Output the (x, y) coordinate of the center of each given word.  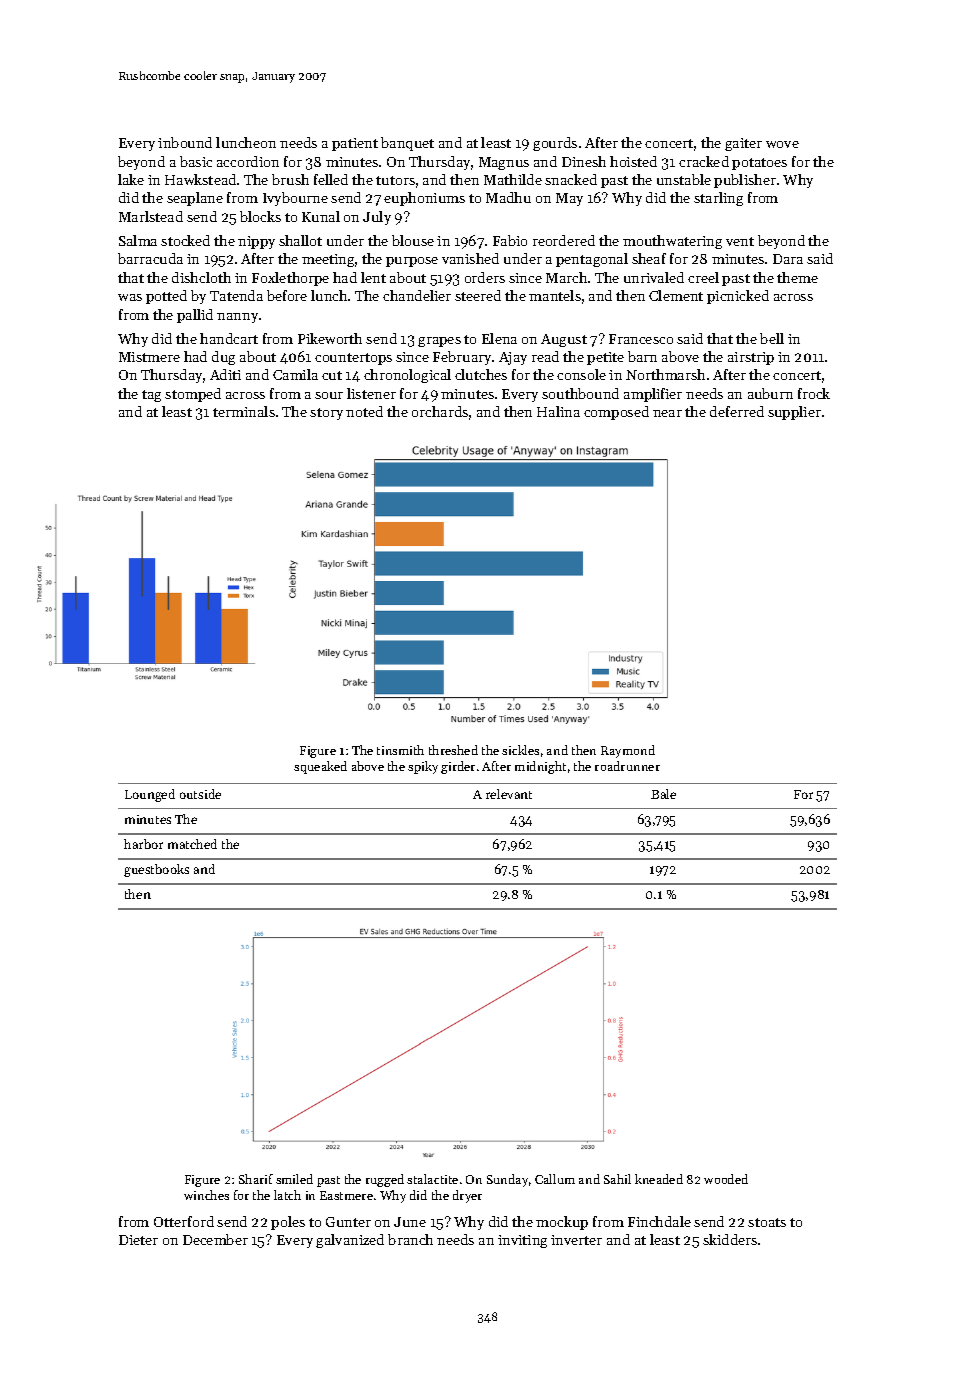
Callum (555, 1179)
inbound (185, 142)
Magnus (504, 163)
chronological (407, 376)
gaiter (743, 144)
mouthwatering (672, 242)
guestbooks (156, 870)
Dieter (138, 1240)
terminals (244, 411)
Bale (663, 794)
